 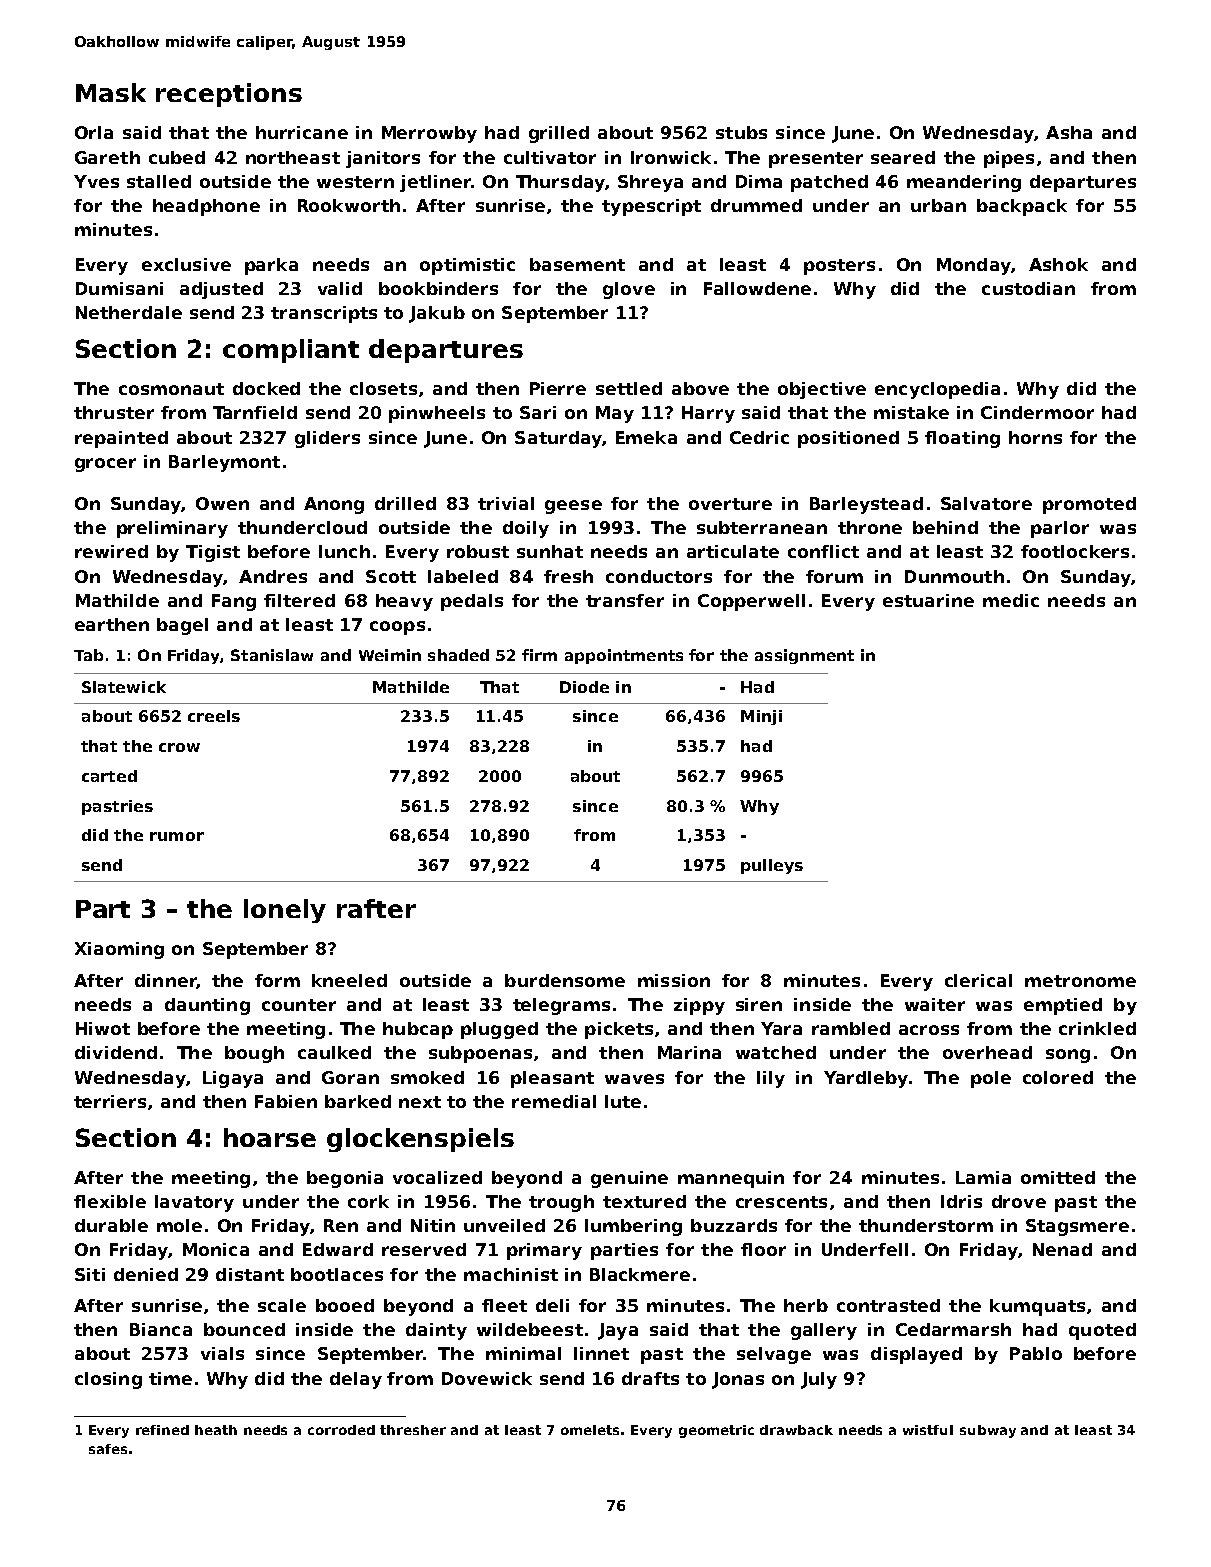 What do you see at coordinates (591, 1430) in the screenshot?
I see `omelets` at bounding box center [591, 1430].
